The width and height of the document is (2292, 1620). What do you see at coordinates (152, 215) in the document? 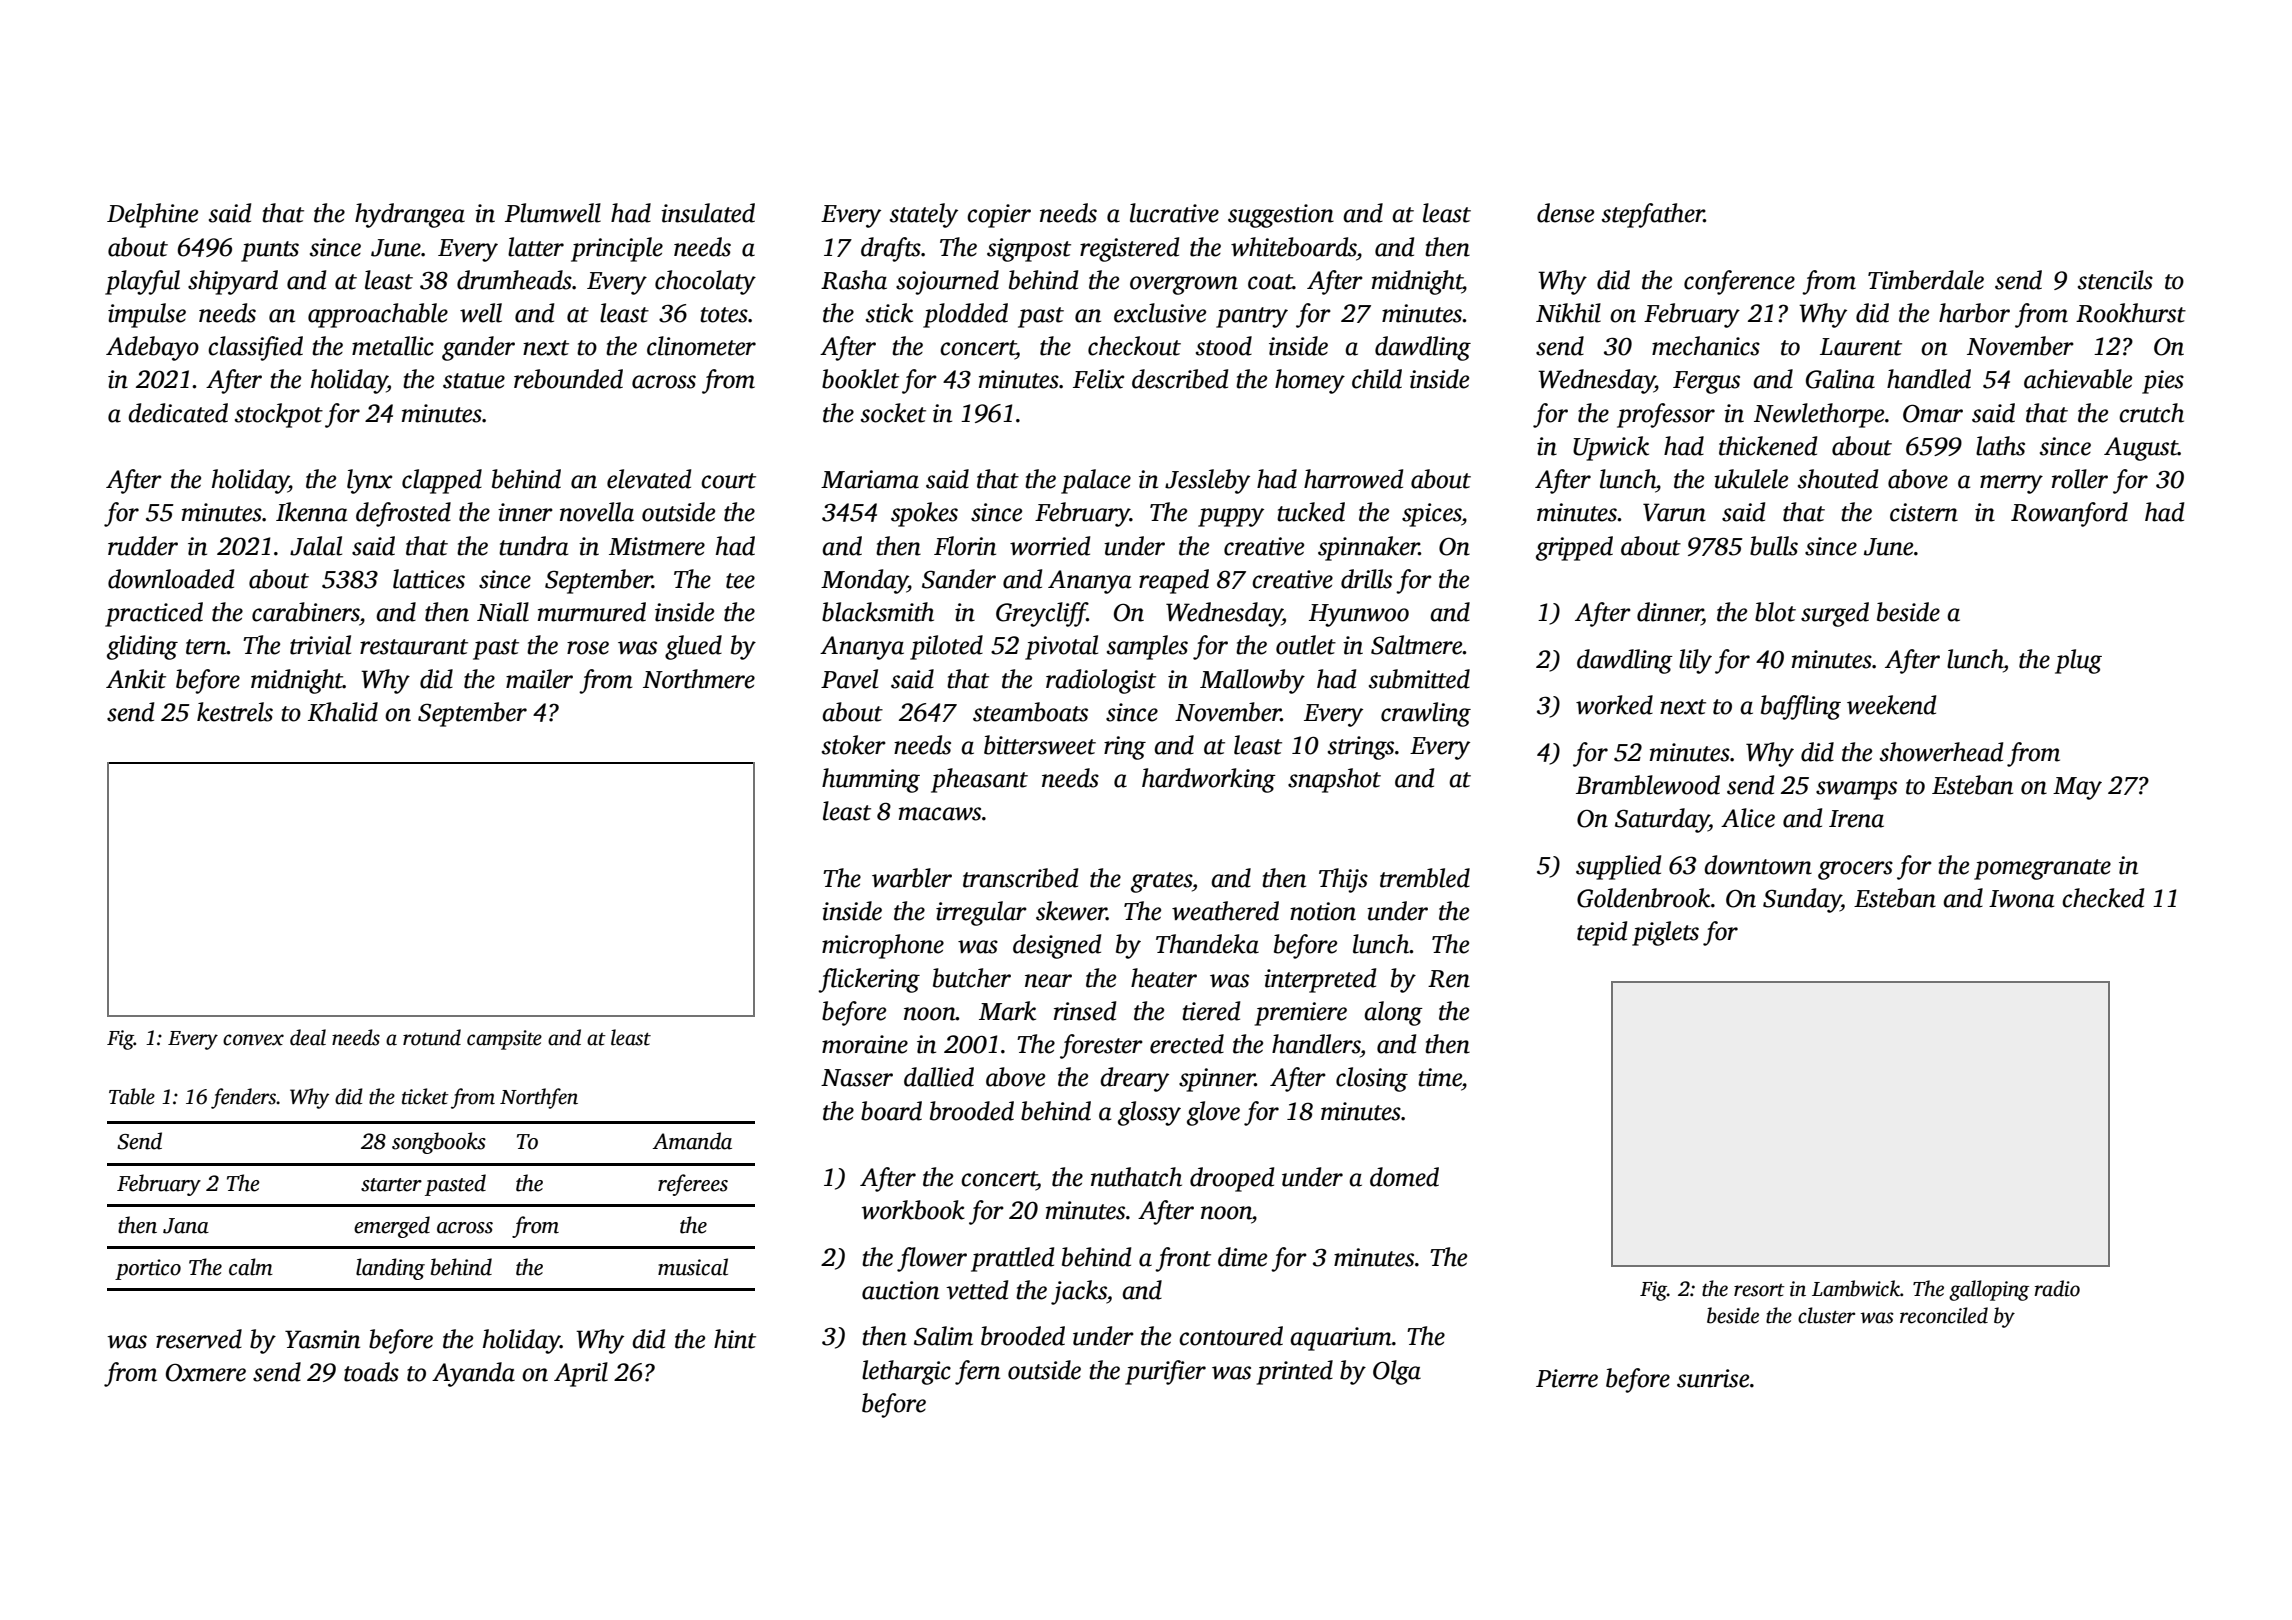
I see `Delphine` at bounding box center [152, 215].
